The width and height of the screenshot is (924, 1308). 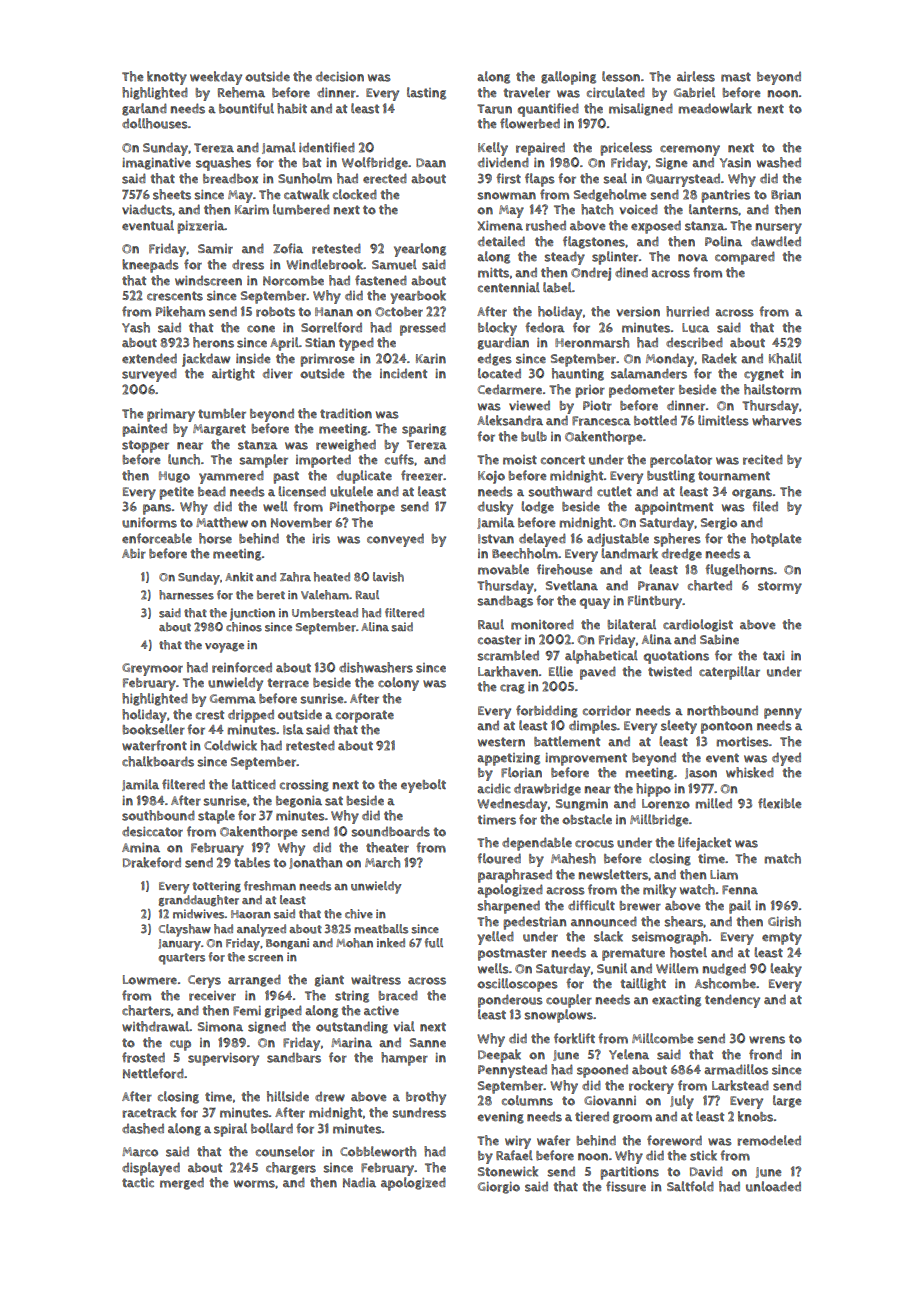 I want to click on terrace, so click(x=288, y=683).
